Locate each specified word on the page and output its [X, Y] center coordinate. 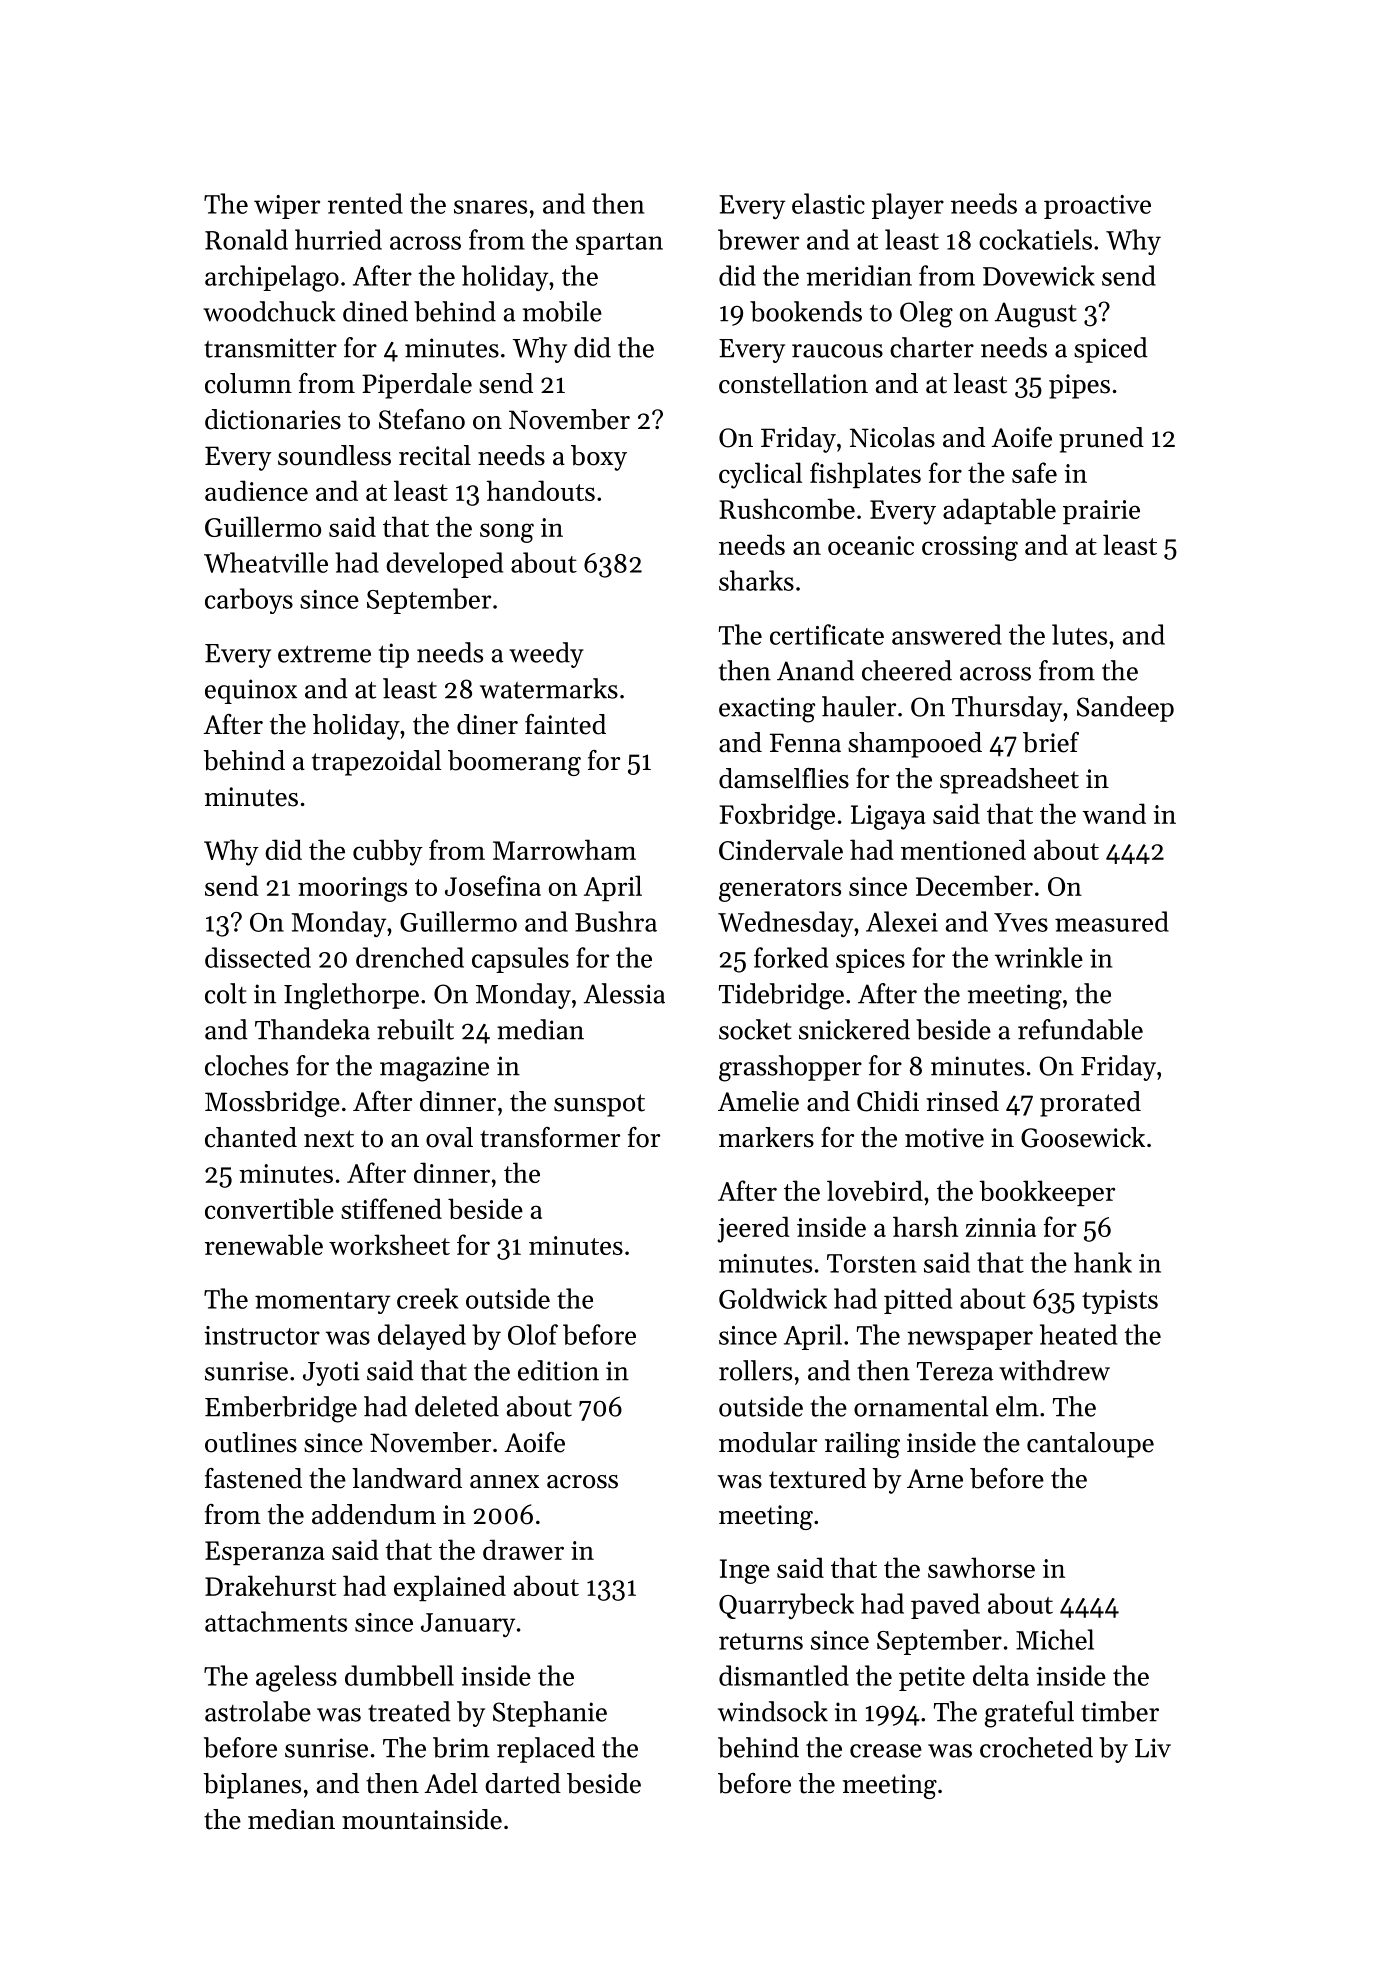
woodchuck [269, 311]
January [468, 1625]
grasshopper [790, 1068]
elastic [828, 203]
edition [558, 1370]
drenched [410, 957]
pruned [1101, 440]
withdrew [1054, 1370]
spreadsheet [1009, 781]
